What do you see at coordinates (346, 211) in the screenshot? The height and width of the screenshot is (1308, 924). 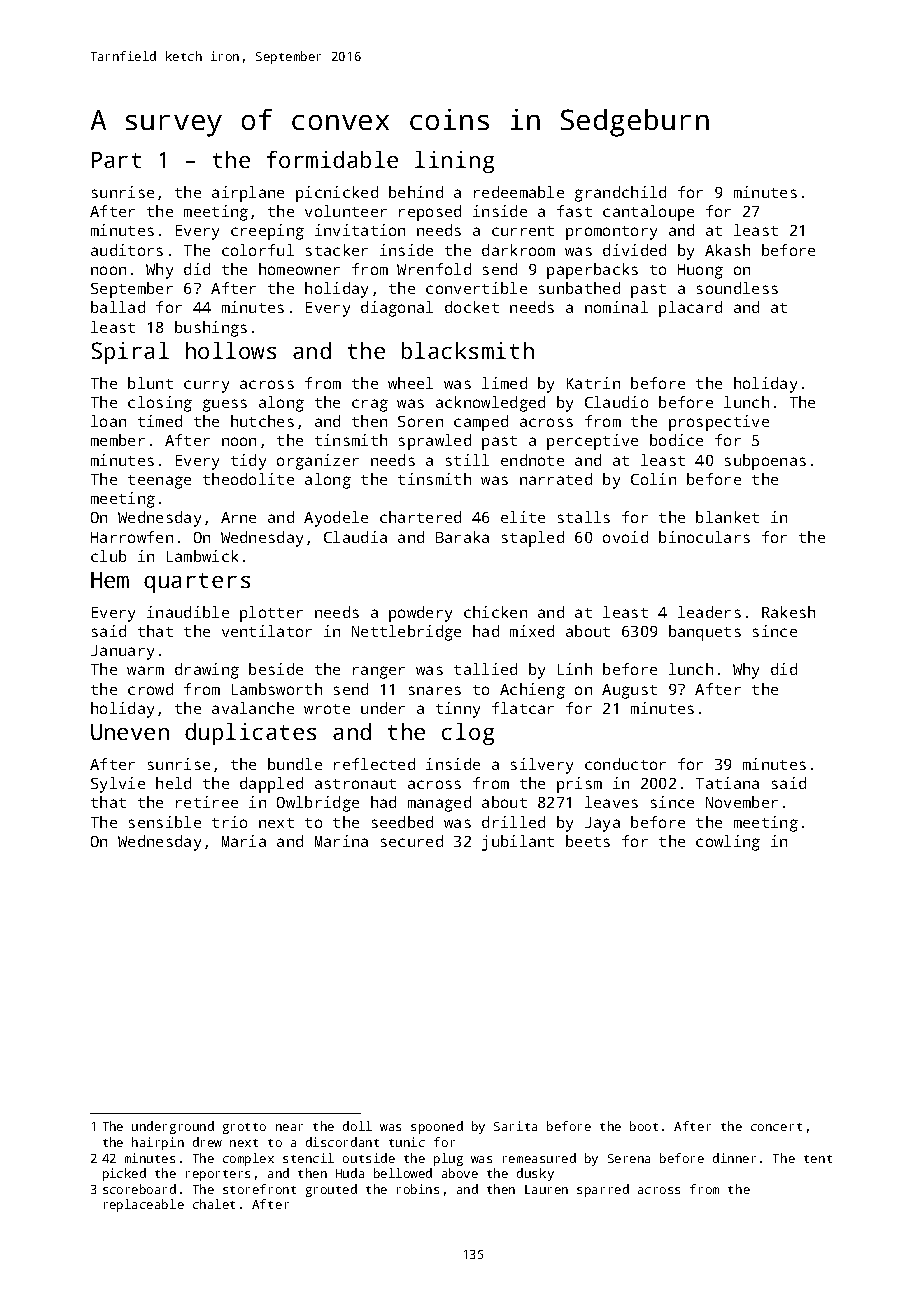 I see `volunteer` at bounding box center [346, 211].
